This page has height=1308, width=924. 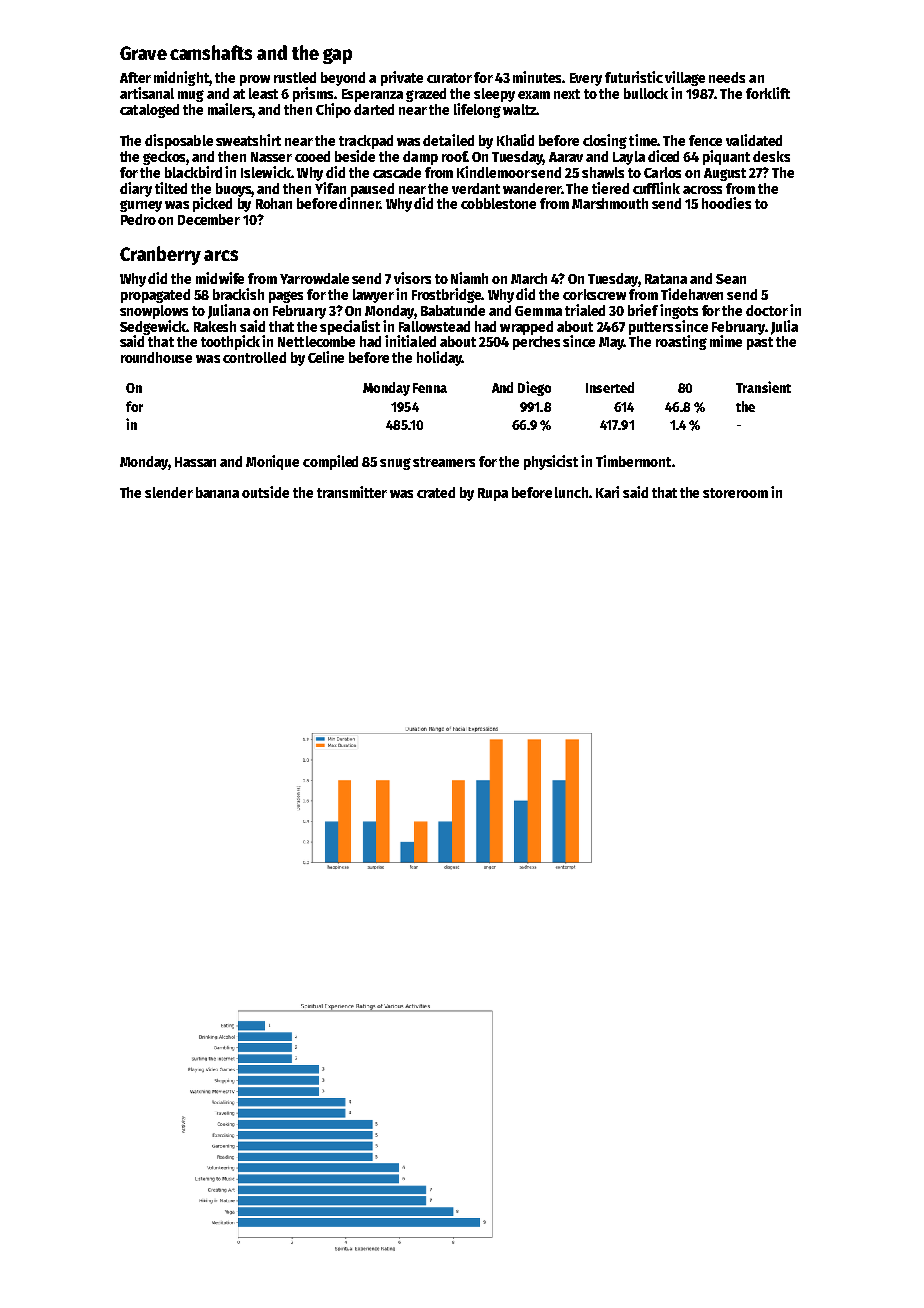 I want to click on village, so click(x=685, y=78).
